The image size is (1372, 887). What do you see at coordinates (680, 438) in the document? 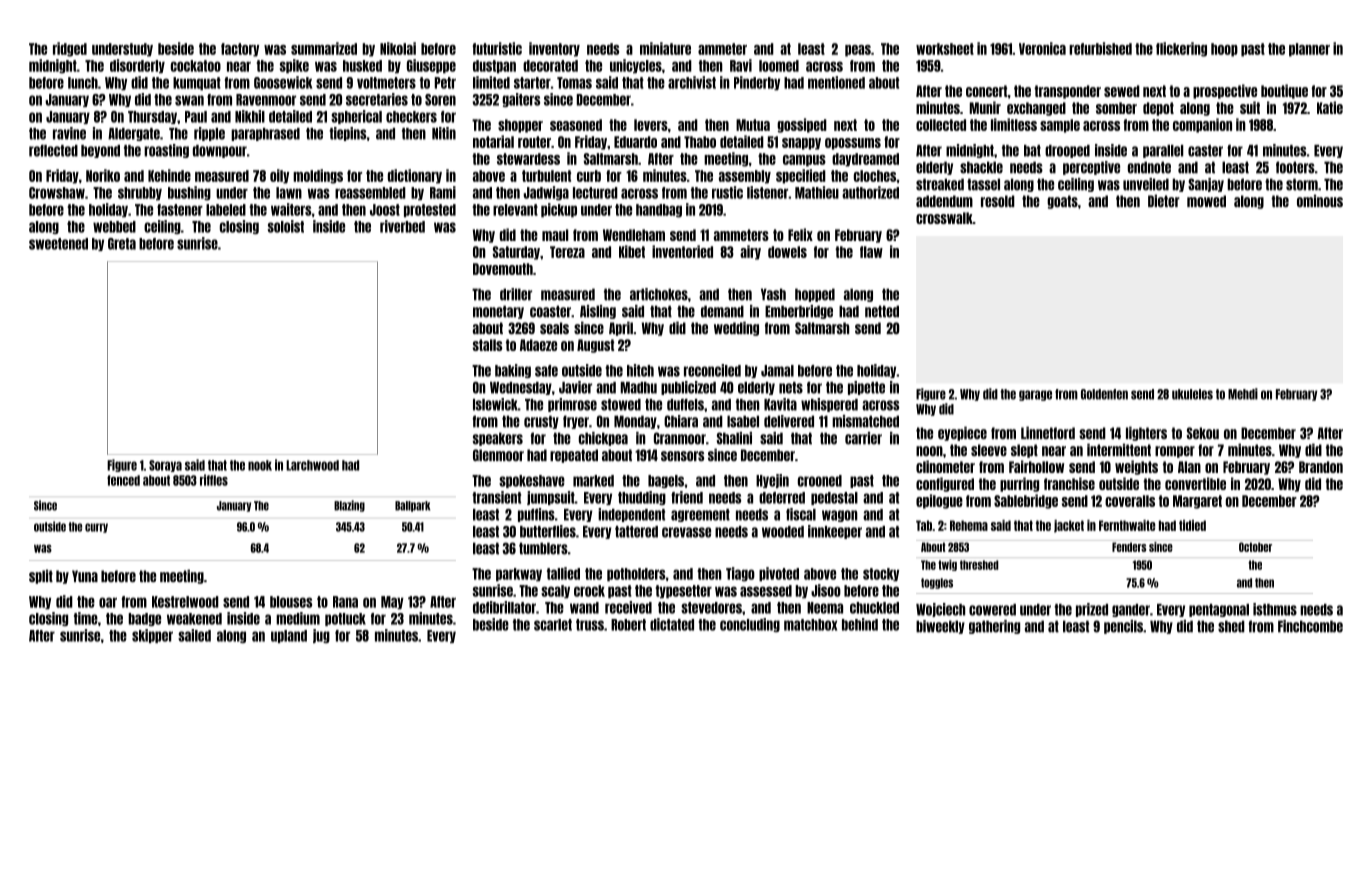
I see `Cranmoor` at bounding box center [680, 438].
